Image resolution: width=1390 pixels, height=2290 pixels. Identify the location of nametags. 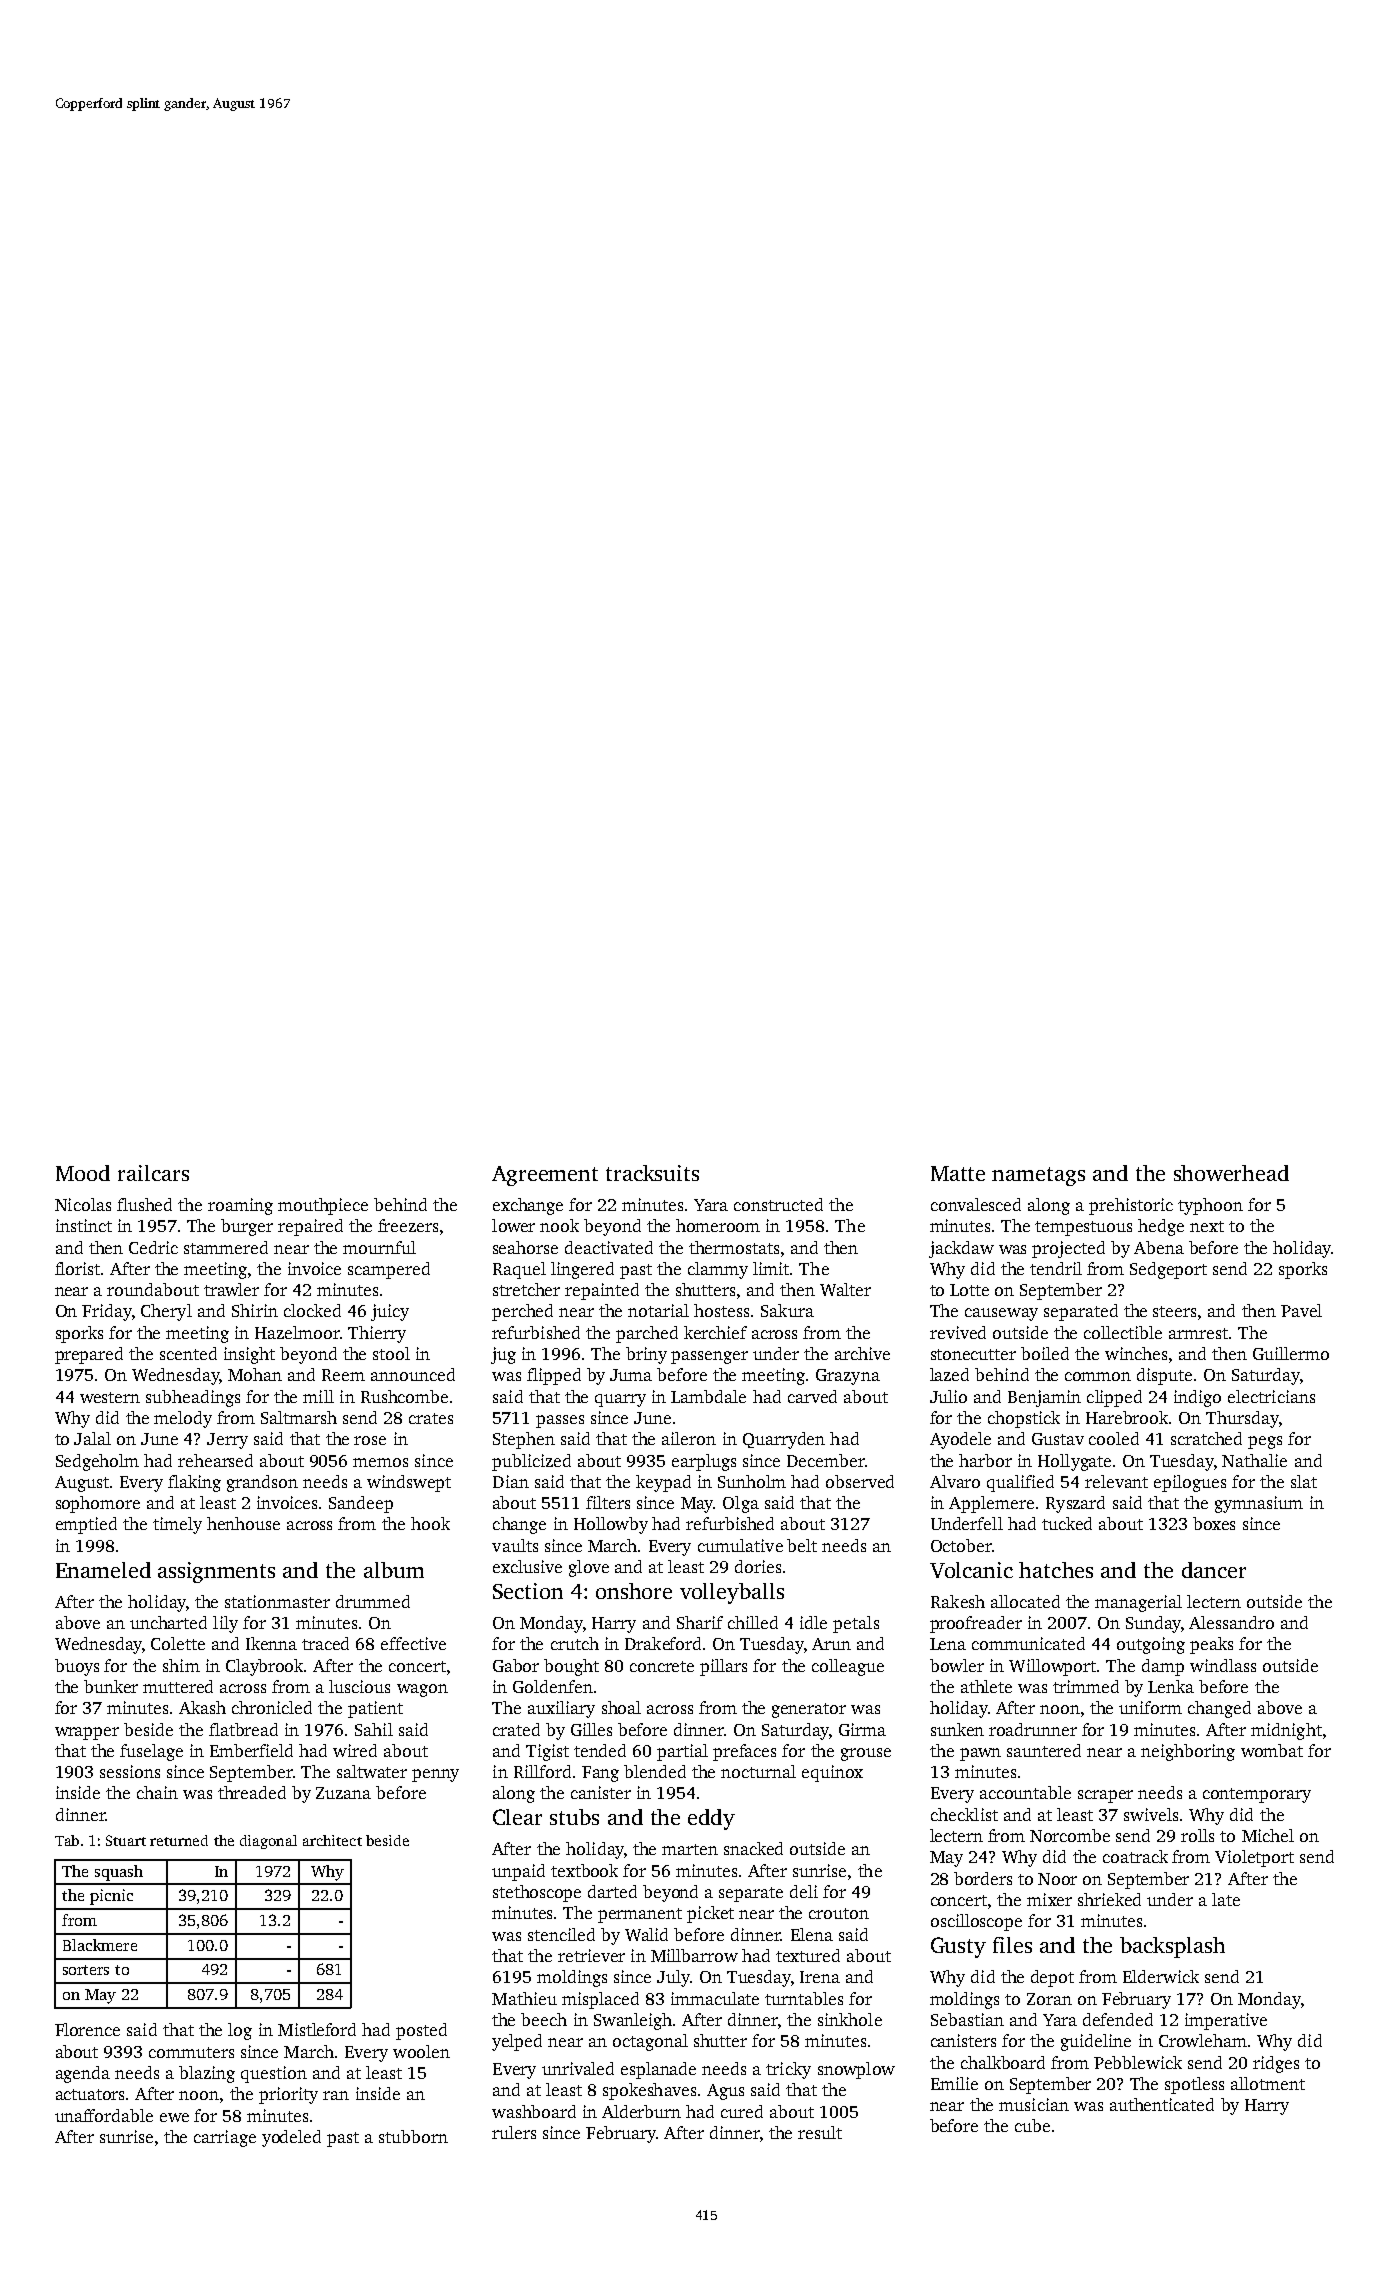
(1038, 1176).
